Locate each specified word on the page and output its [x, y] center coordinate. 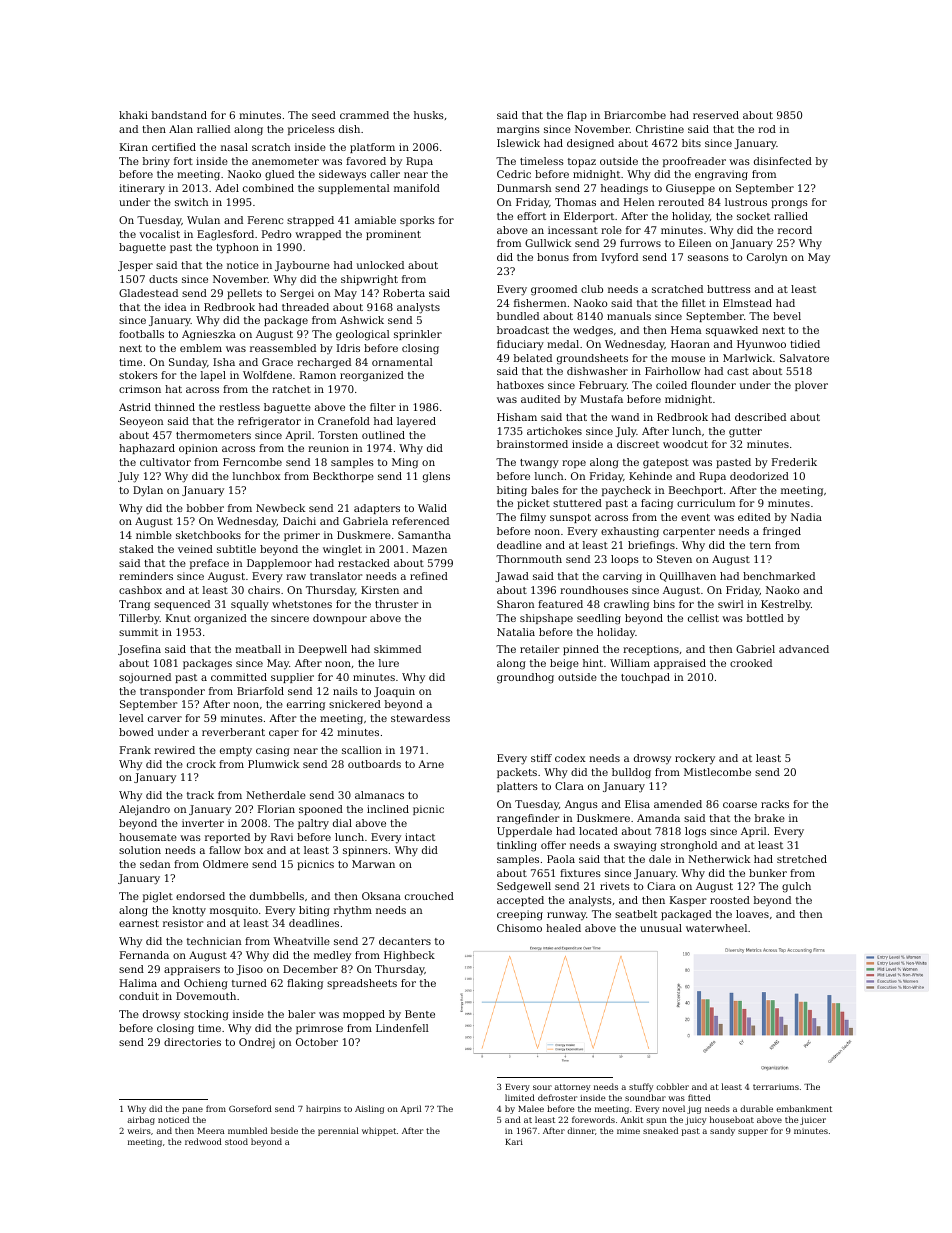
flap [577, 116]
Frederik [794, 462]
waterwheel [716, 928]
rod [767, 129]
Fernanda [144, 955]
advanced [804, 649]
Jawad [512, 577]
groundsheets [592, 359]
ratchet [291, 389]
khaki [133, 115]
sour [542, 1087]
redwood [203, 1141]
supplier [292, 678]
